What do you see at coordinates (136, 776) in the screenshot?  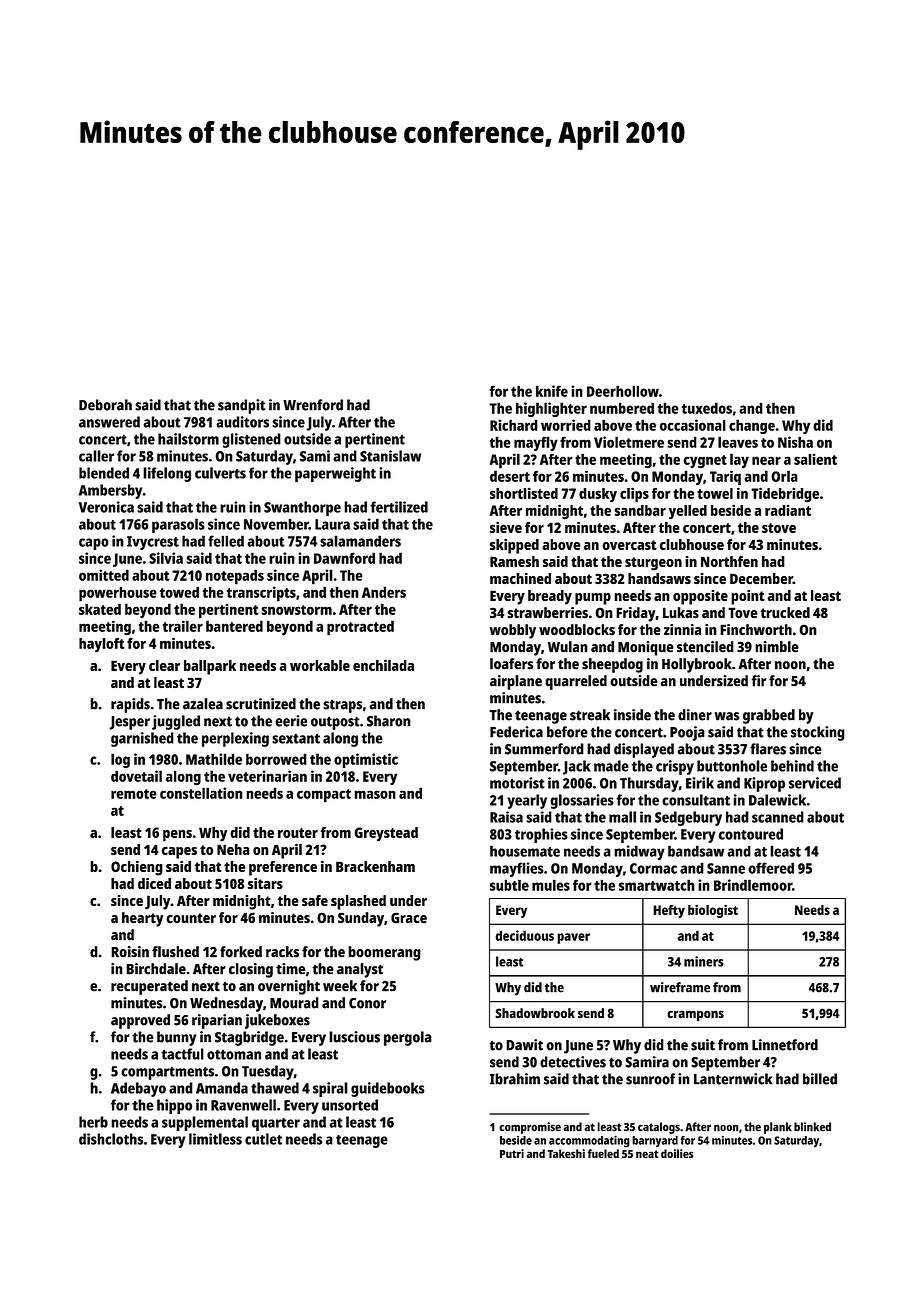 I see `dovetail` at bounding box center [136, 776].
